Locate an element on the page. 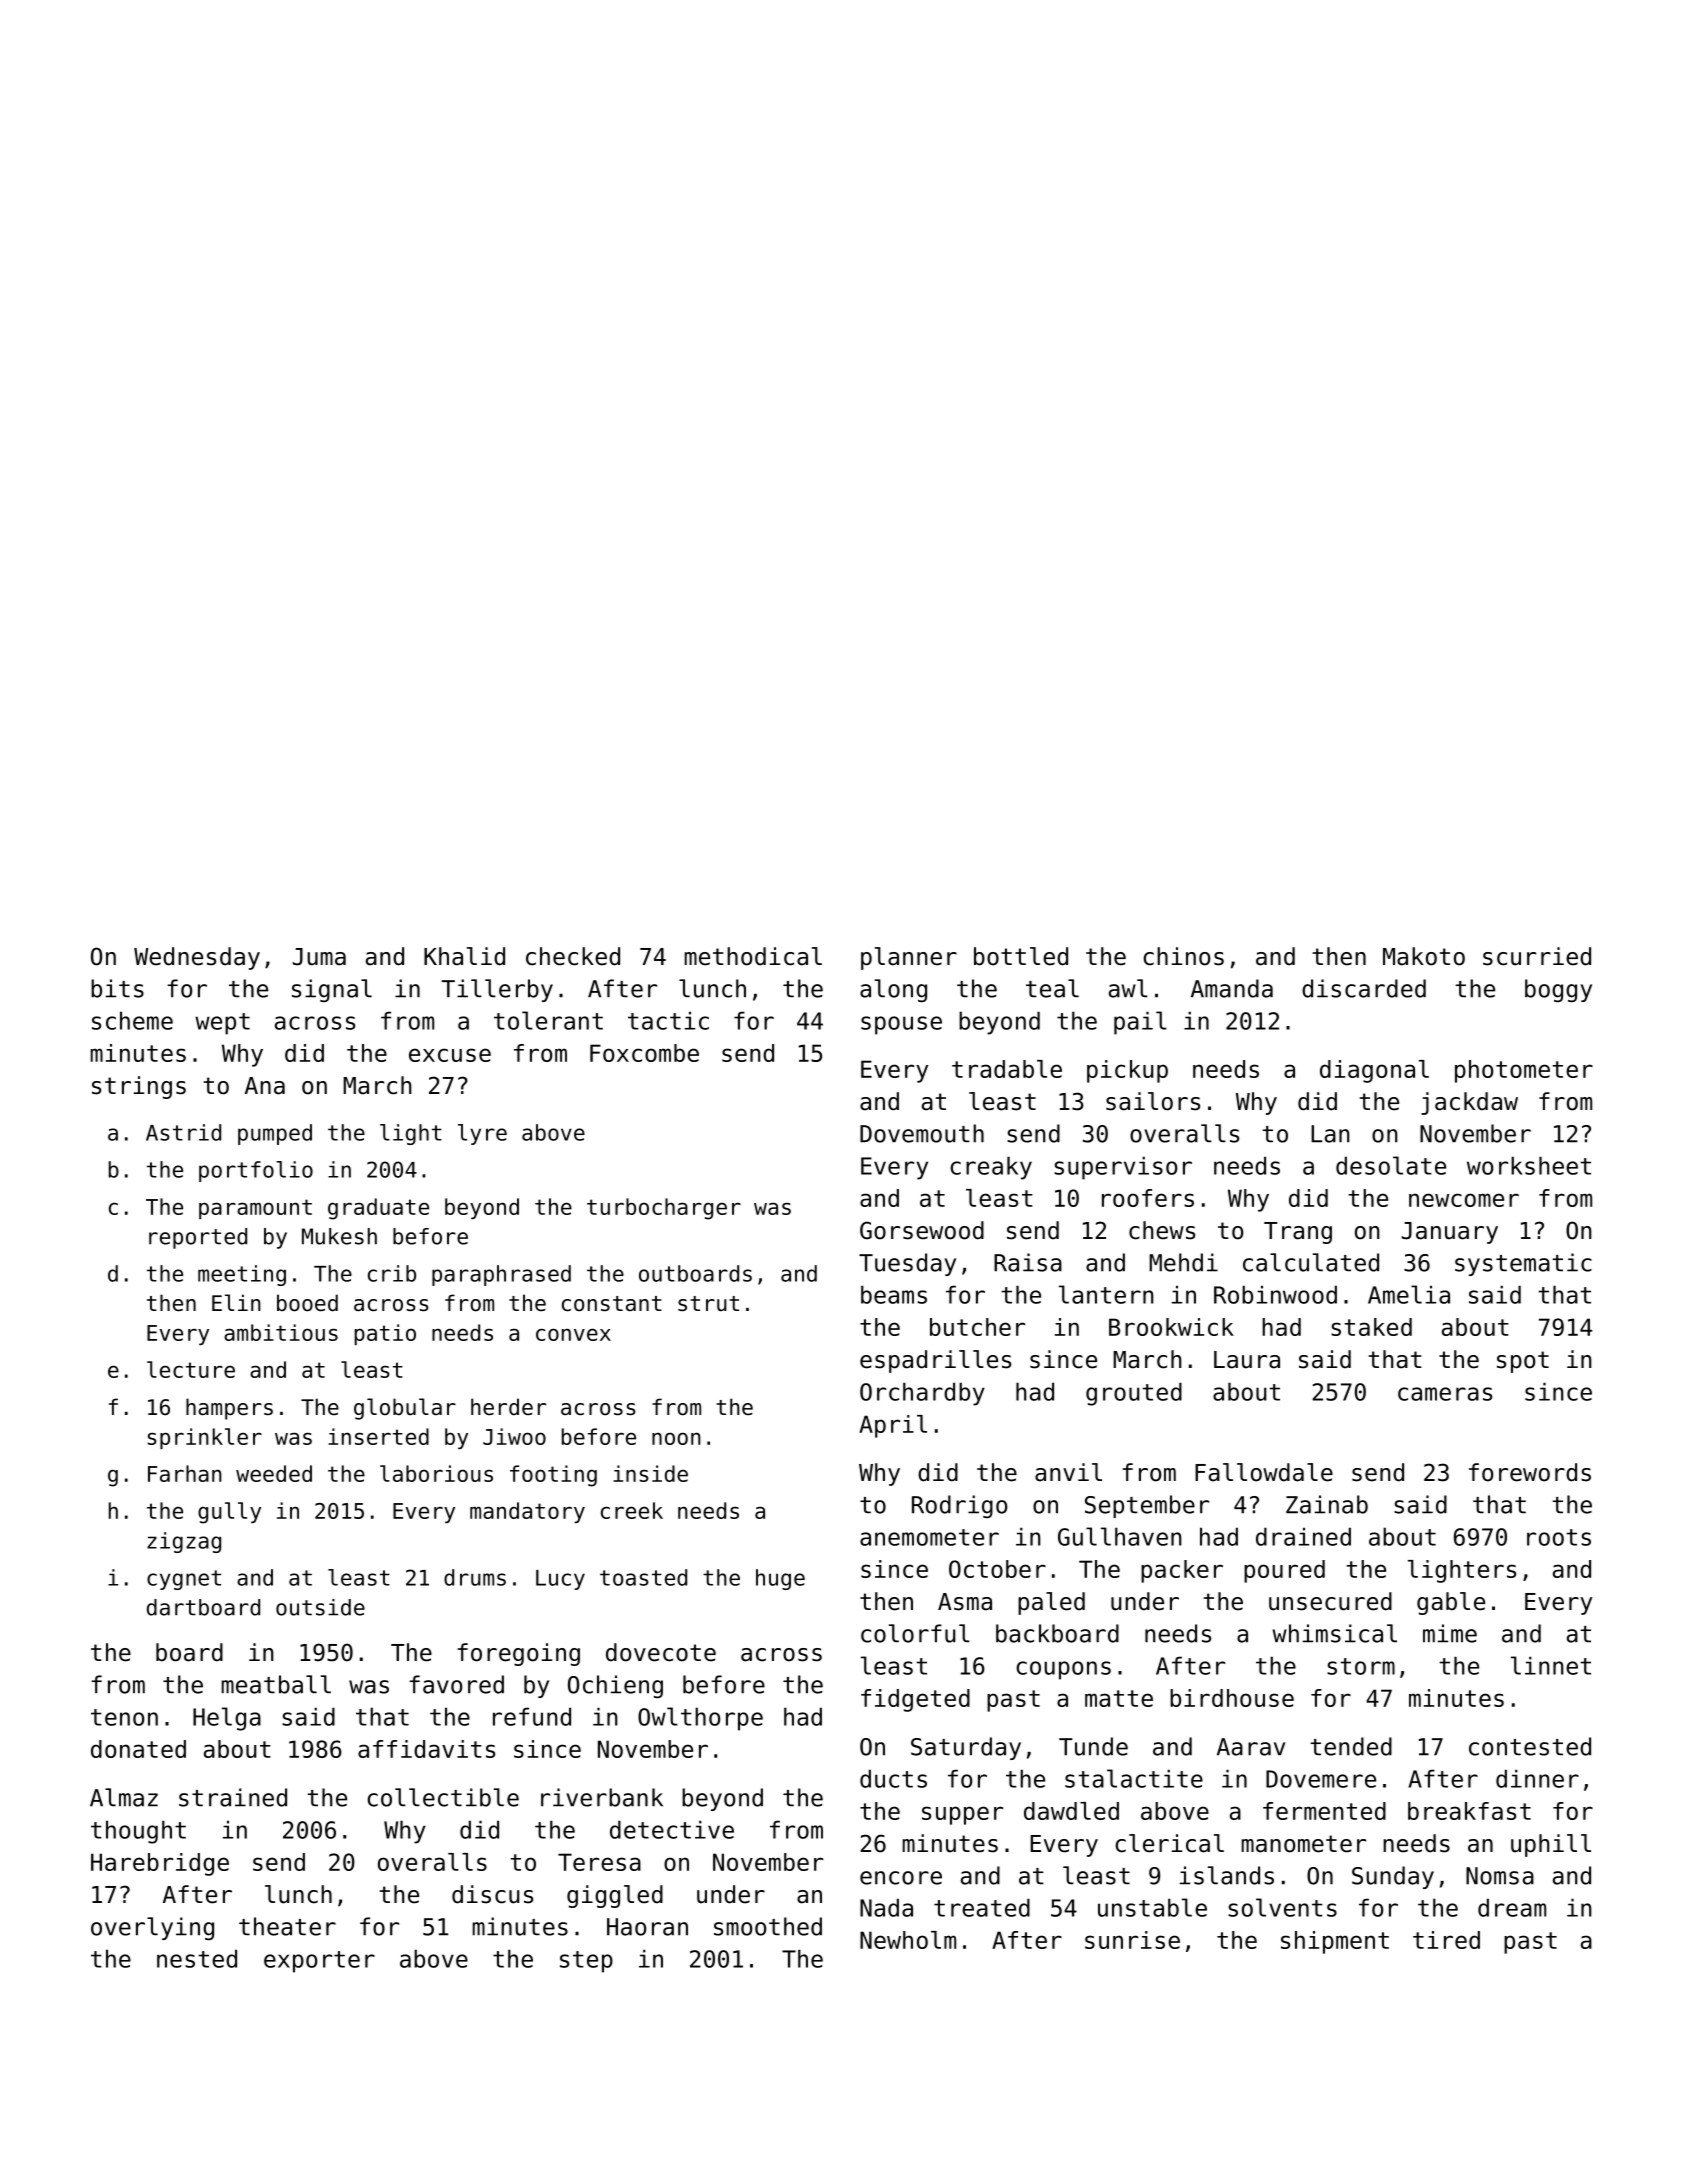 The image size is (1683, 2178). exporter is located at coordinates (319, 1962).
